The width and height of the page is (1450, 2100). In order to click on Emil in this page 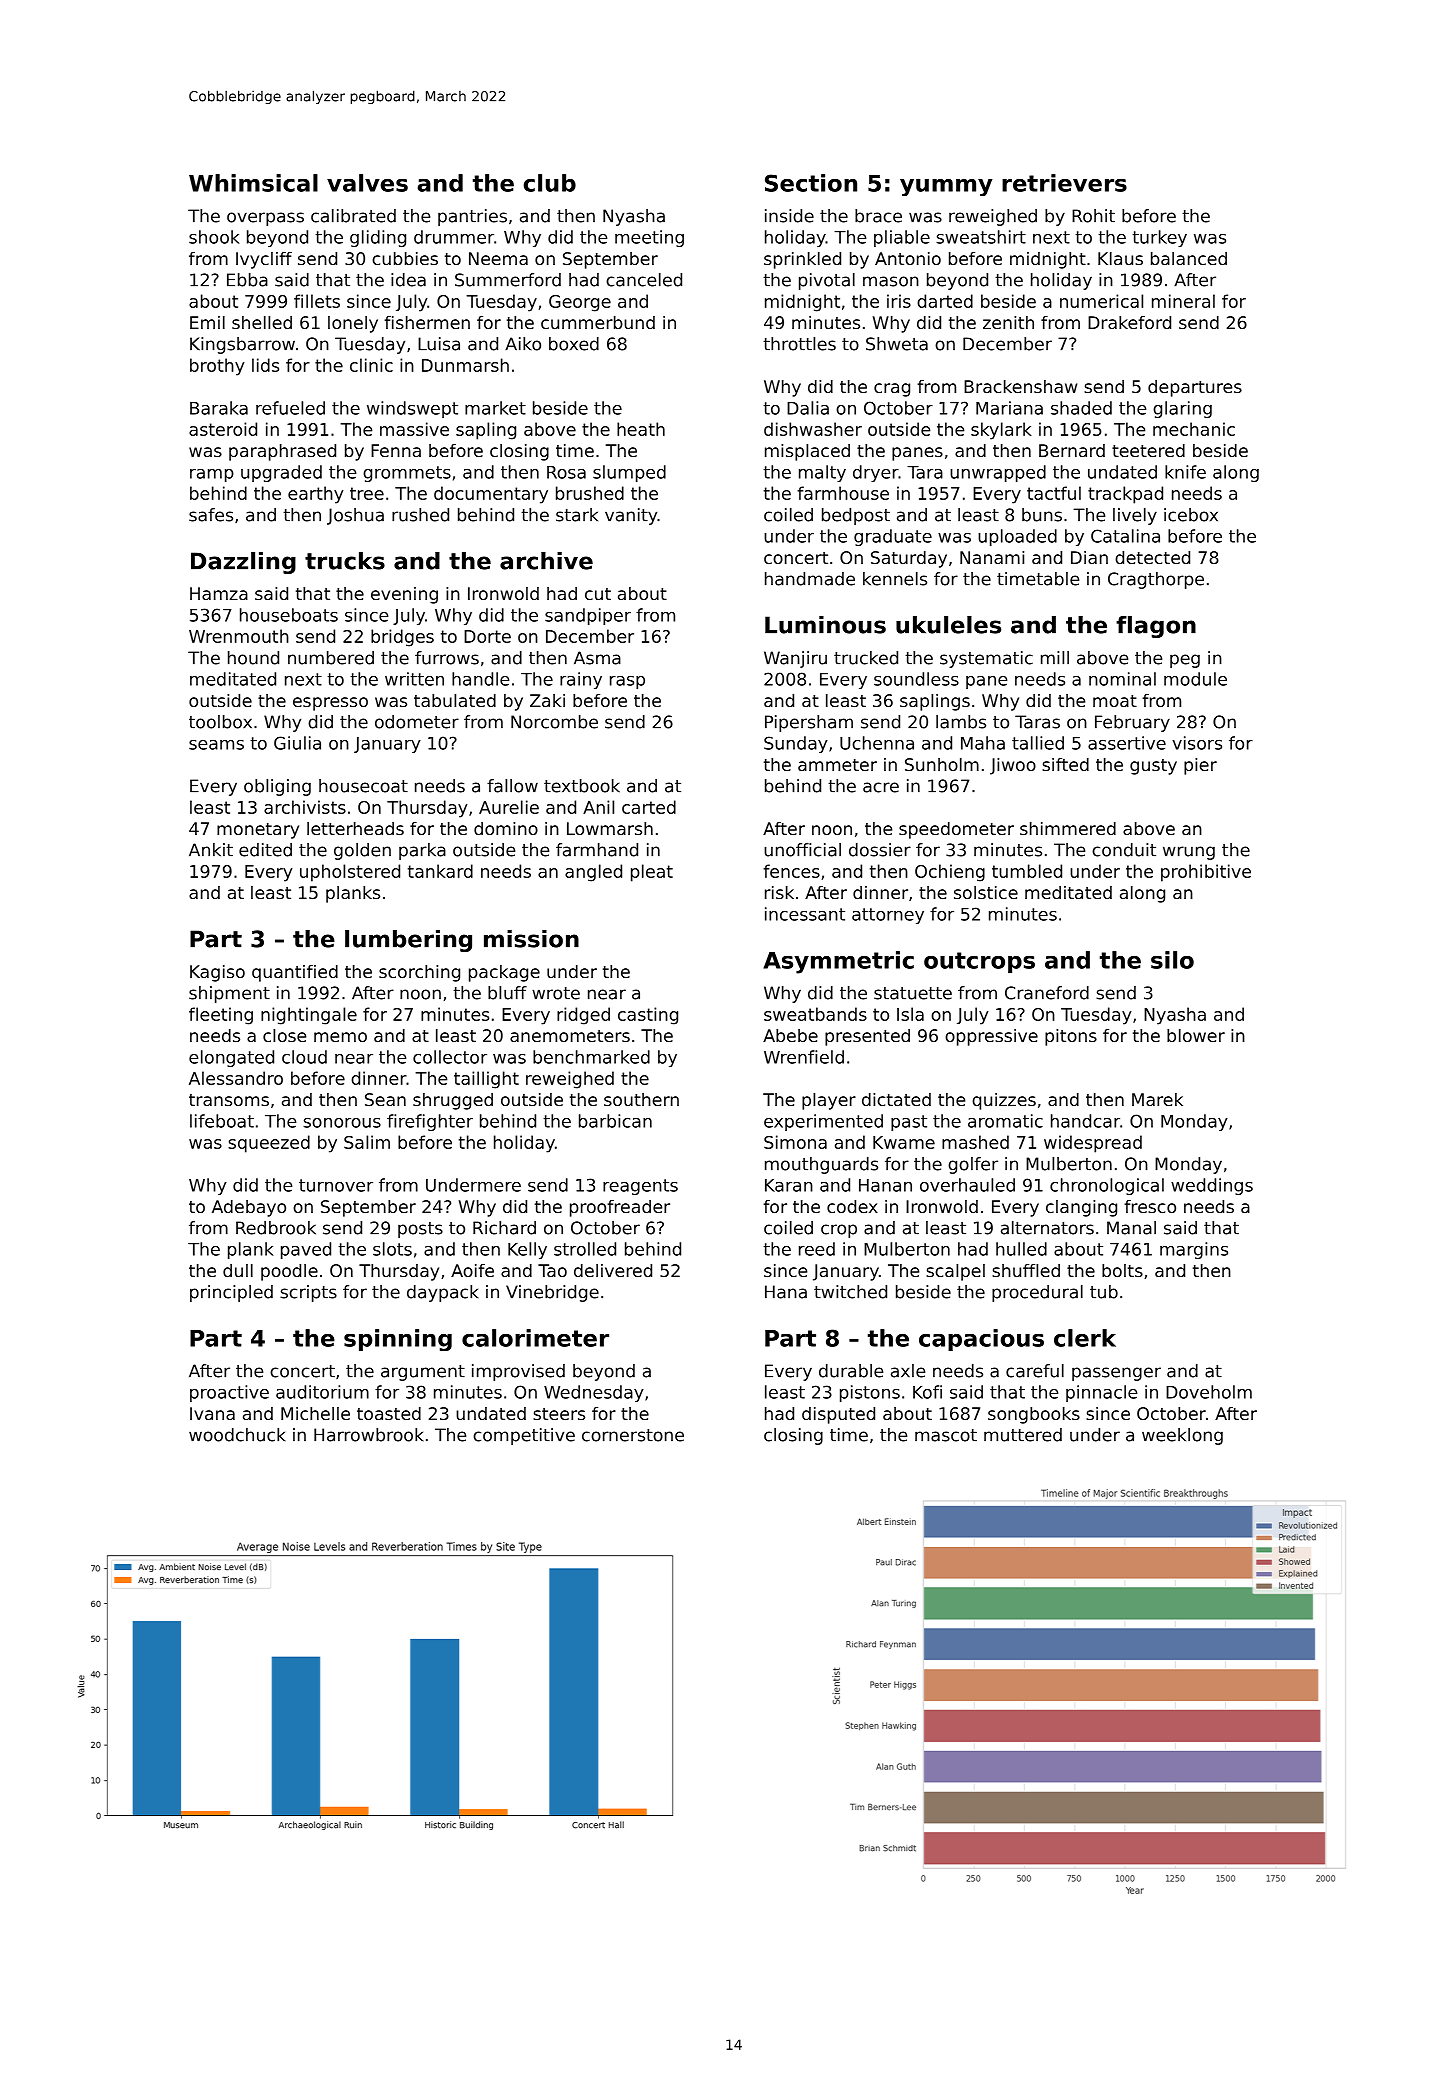, I will do `click(207, 322)`.
